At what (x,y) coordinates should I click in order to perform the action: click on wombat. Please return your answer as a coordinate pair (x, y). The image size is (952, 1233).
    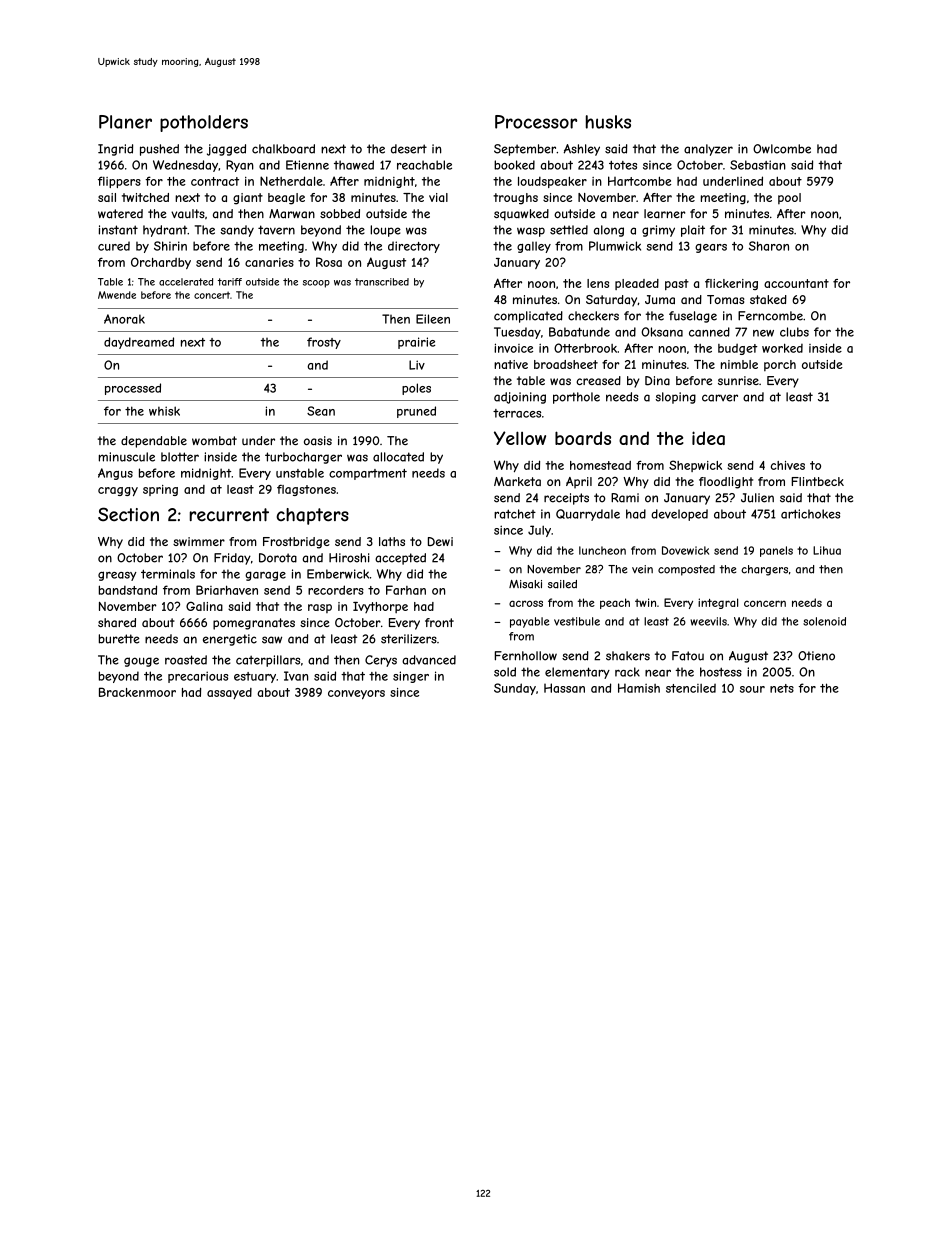
    Looking at the image, I should click on (214, 441).
